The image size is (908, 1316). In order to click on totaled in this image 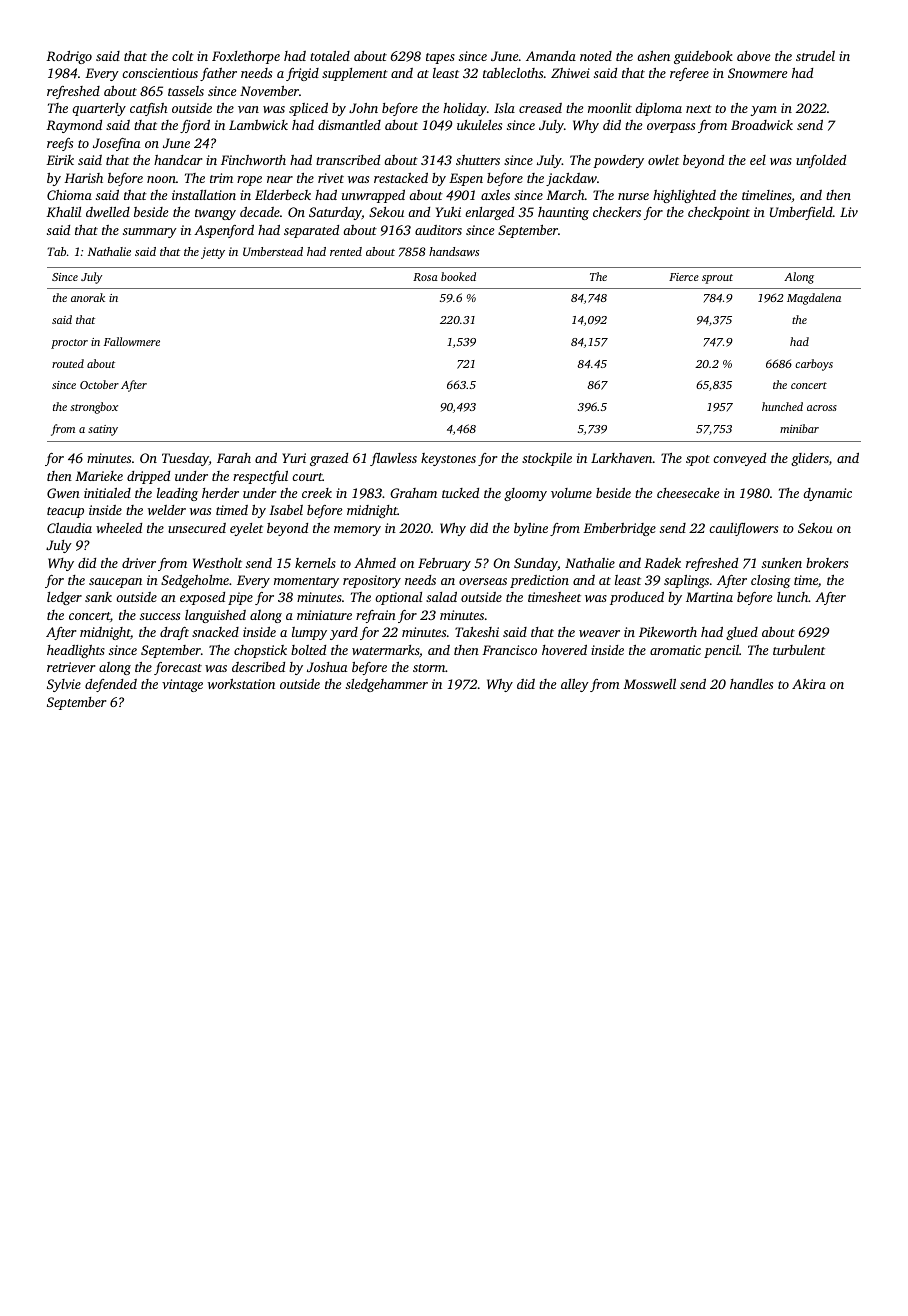, I will do `click(330, 56)`.
